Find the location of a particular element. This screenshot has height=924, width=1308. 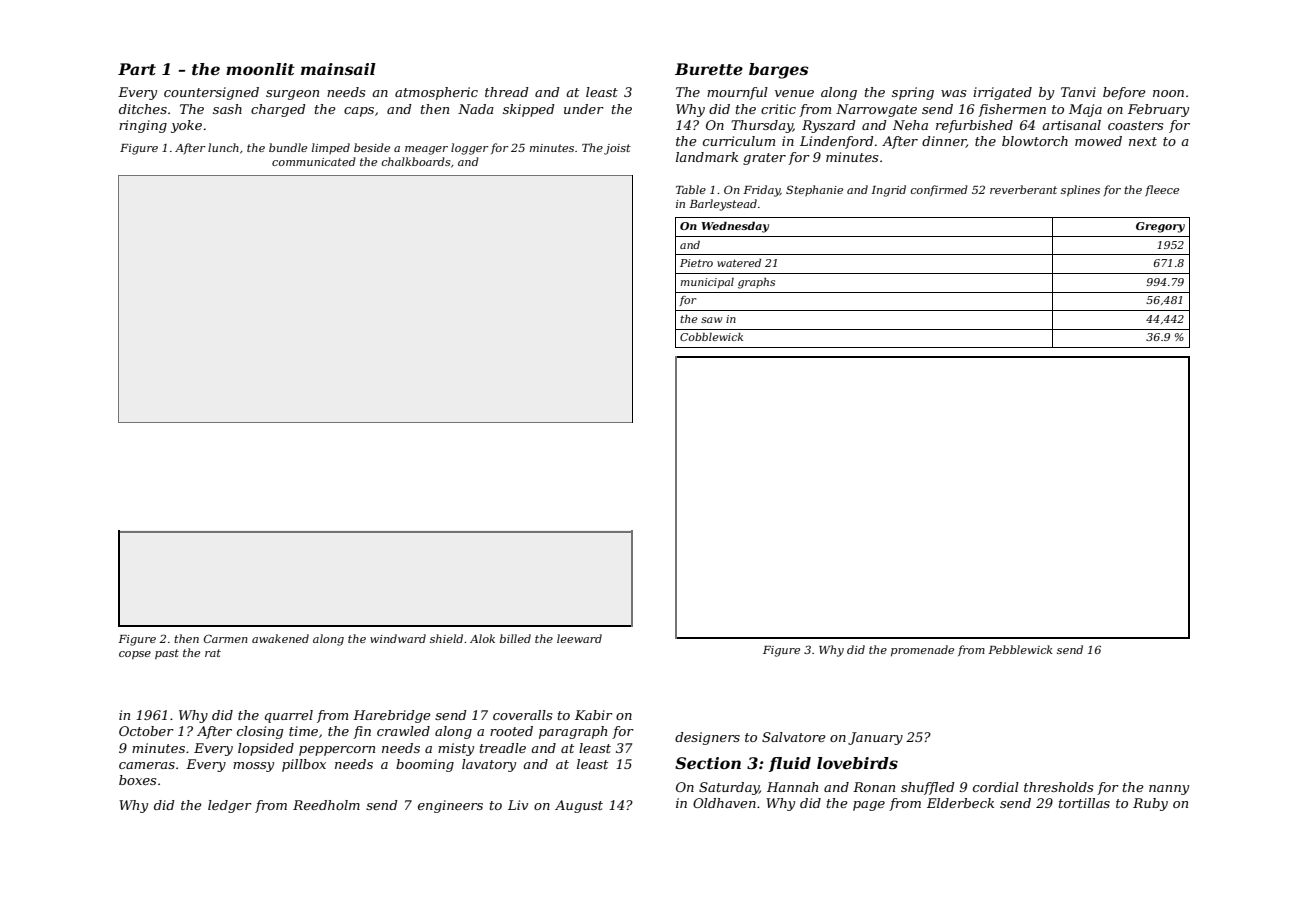

Cobblewick is located at coordinates (711, 337).
